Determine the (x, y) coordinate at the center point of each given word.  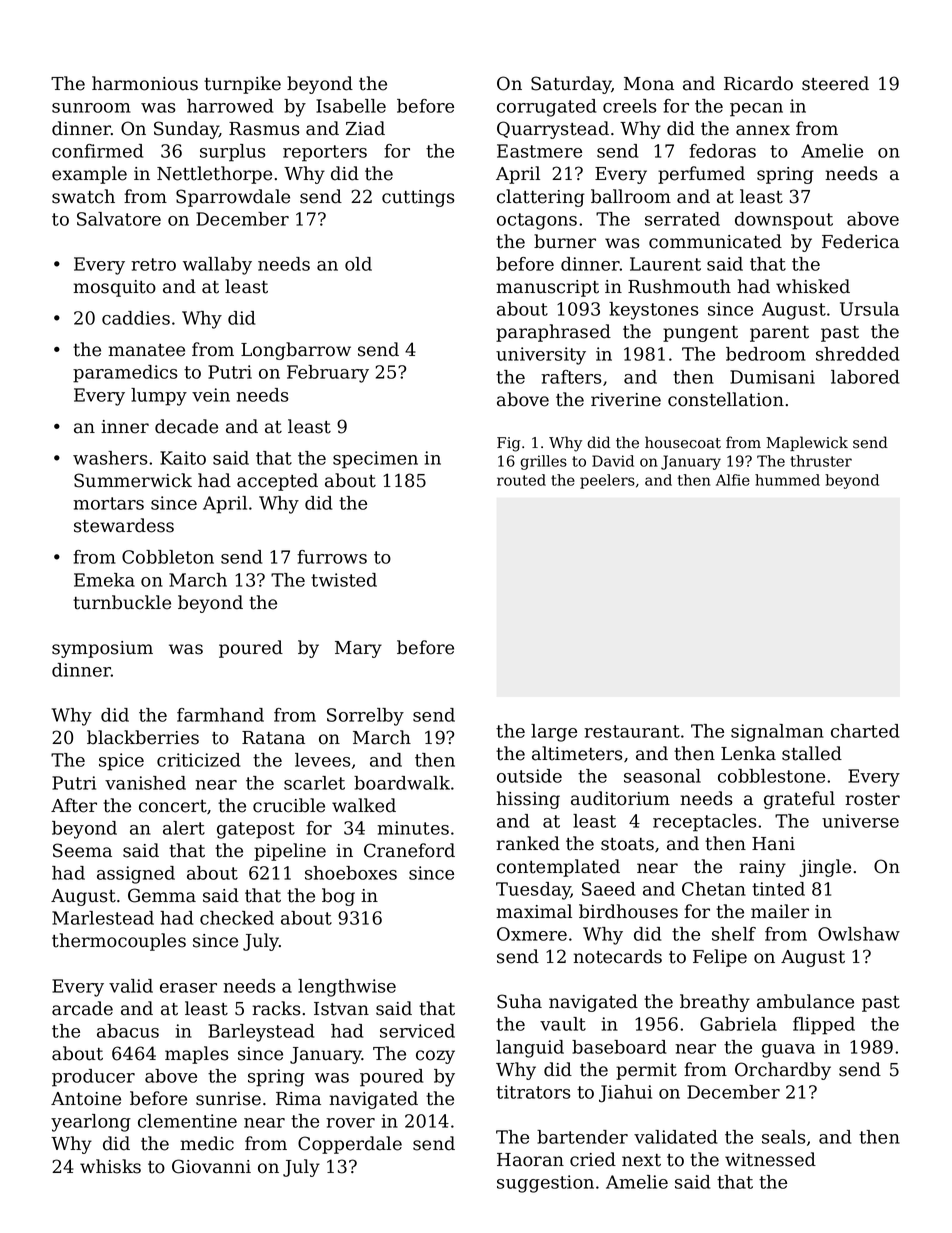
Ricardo (758, 83)
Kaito (183, 458)
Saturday (571, 85)
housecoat (683, 442)
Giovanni (211, 1166)
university (541, 356)
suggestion (545, 1184)
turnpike (242, 85)
